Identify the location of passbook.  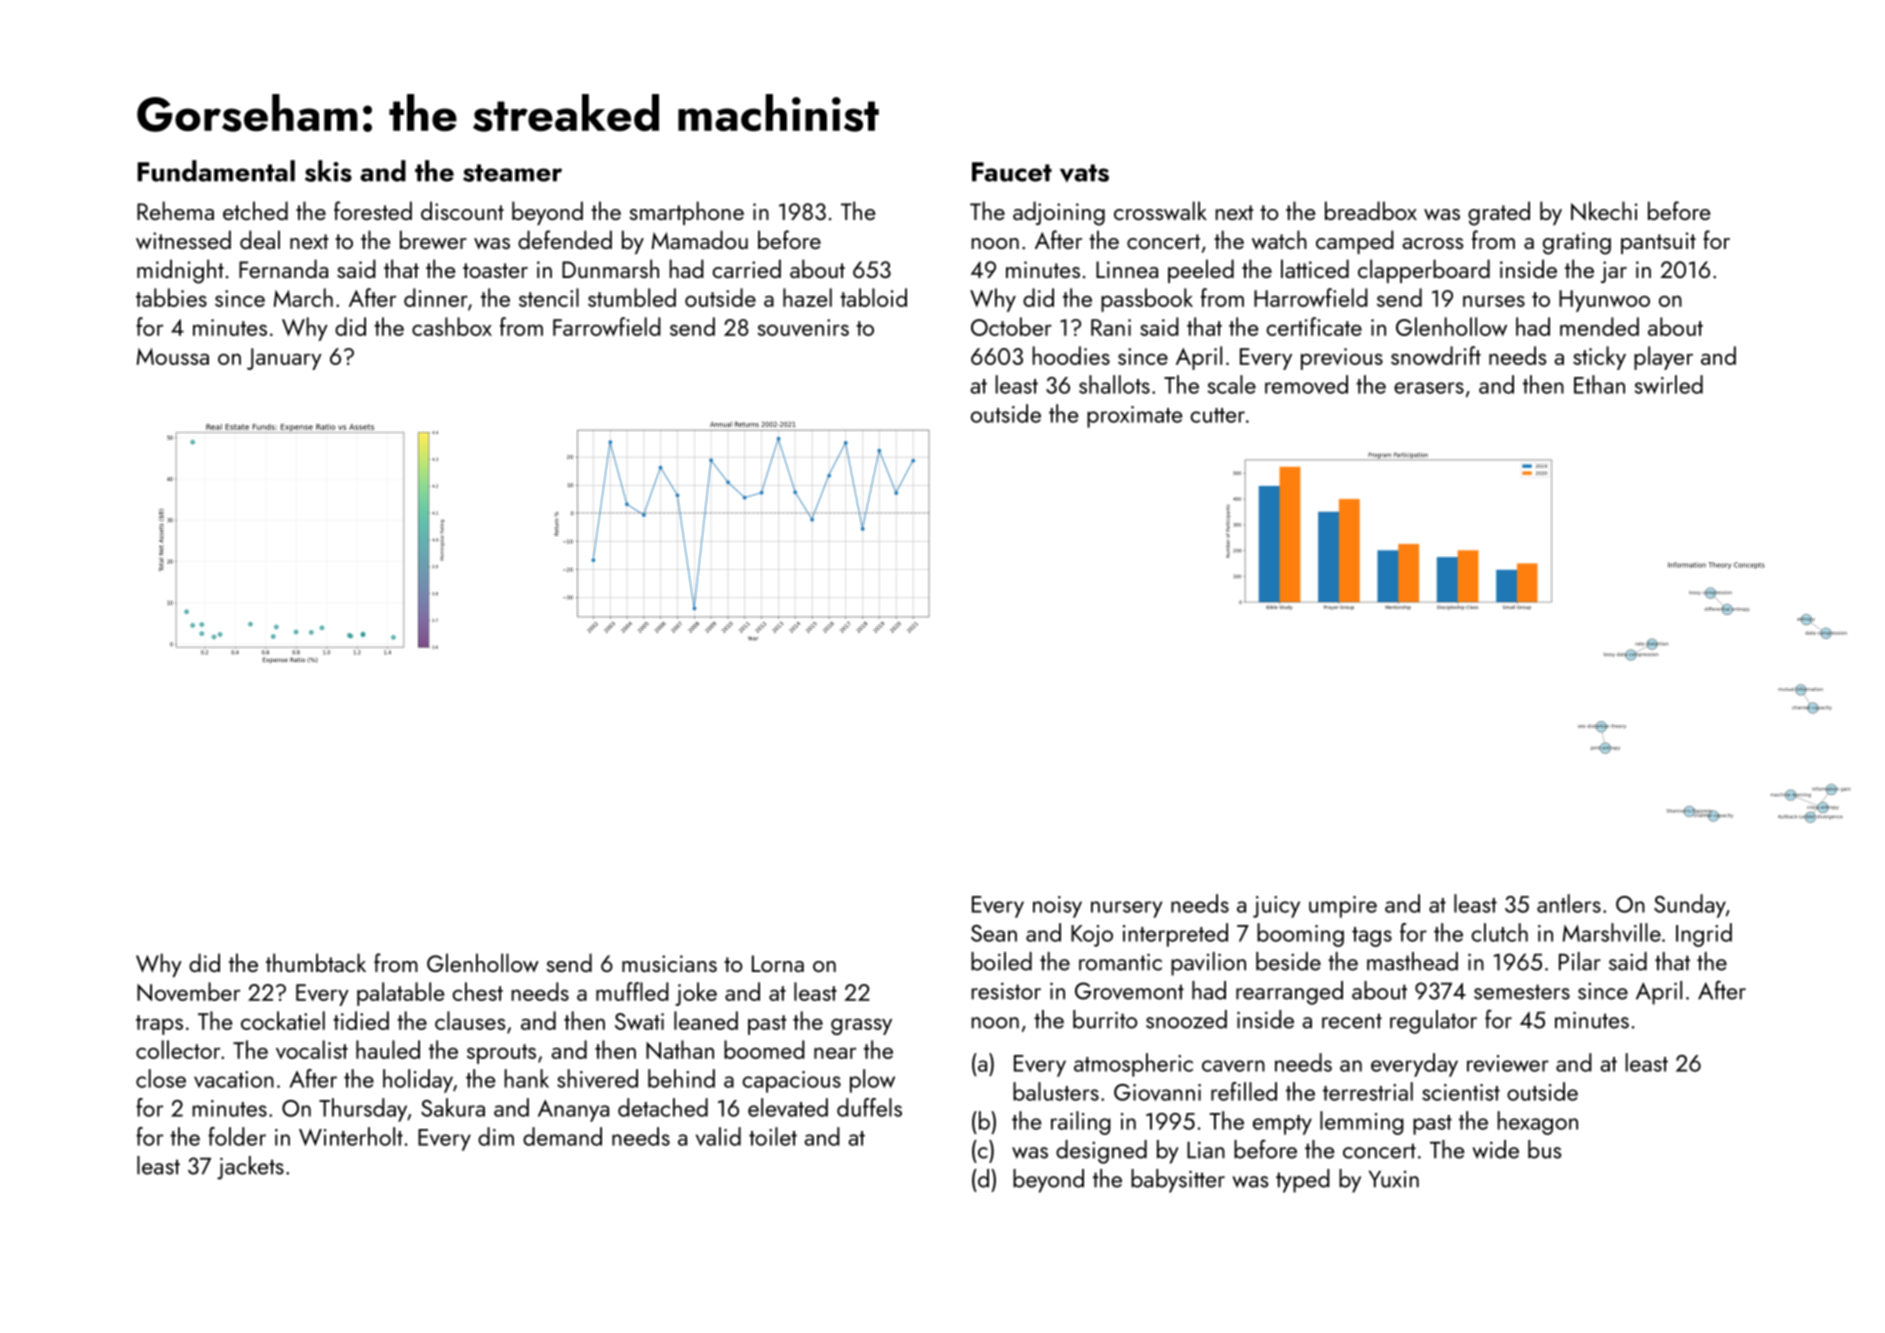
(1147, 300).
